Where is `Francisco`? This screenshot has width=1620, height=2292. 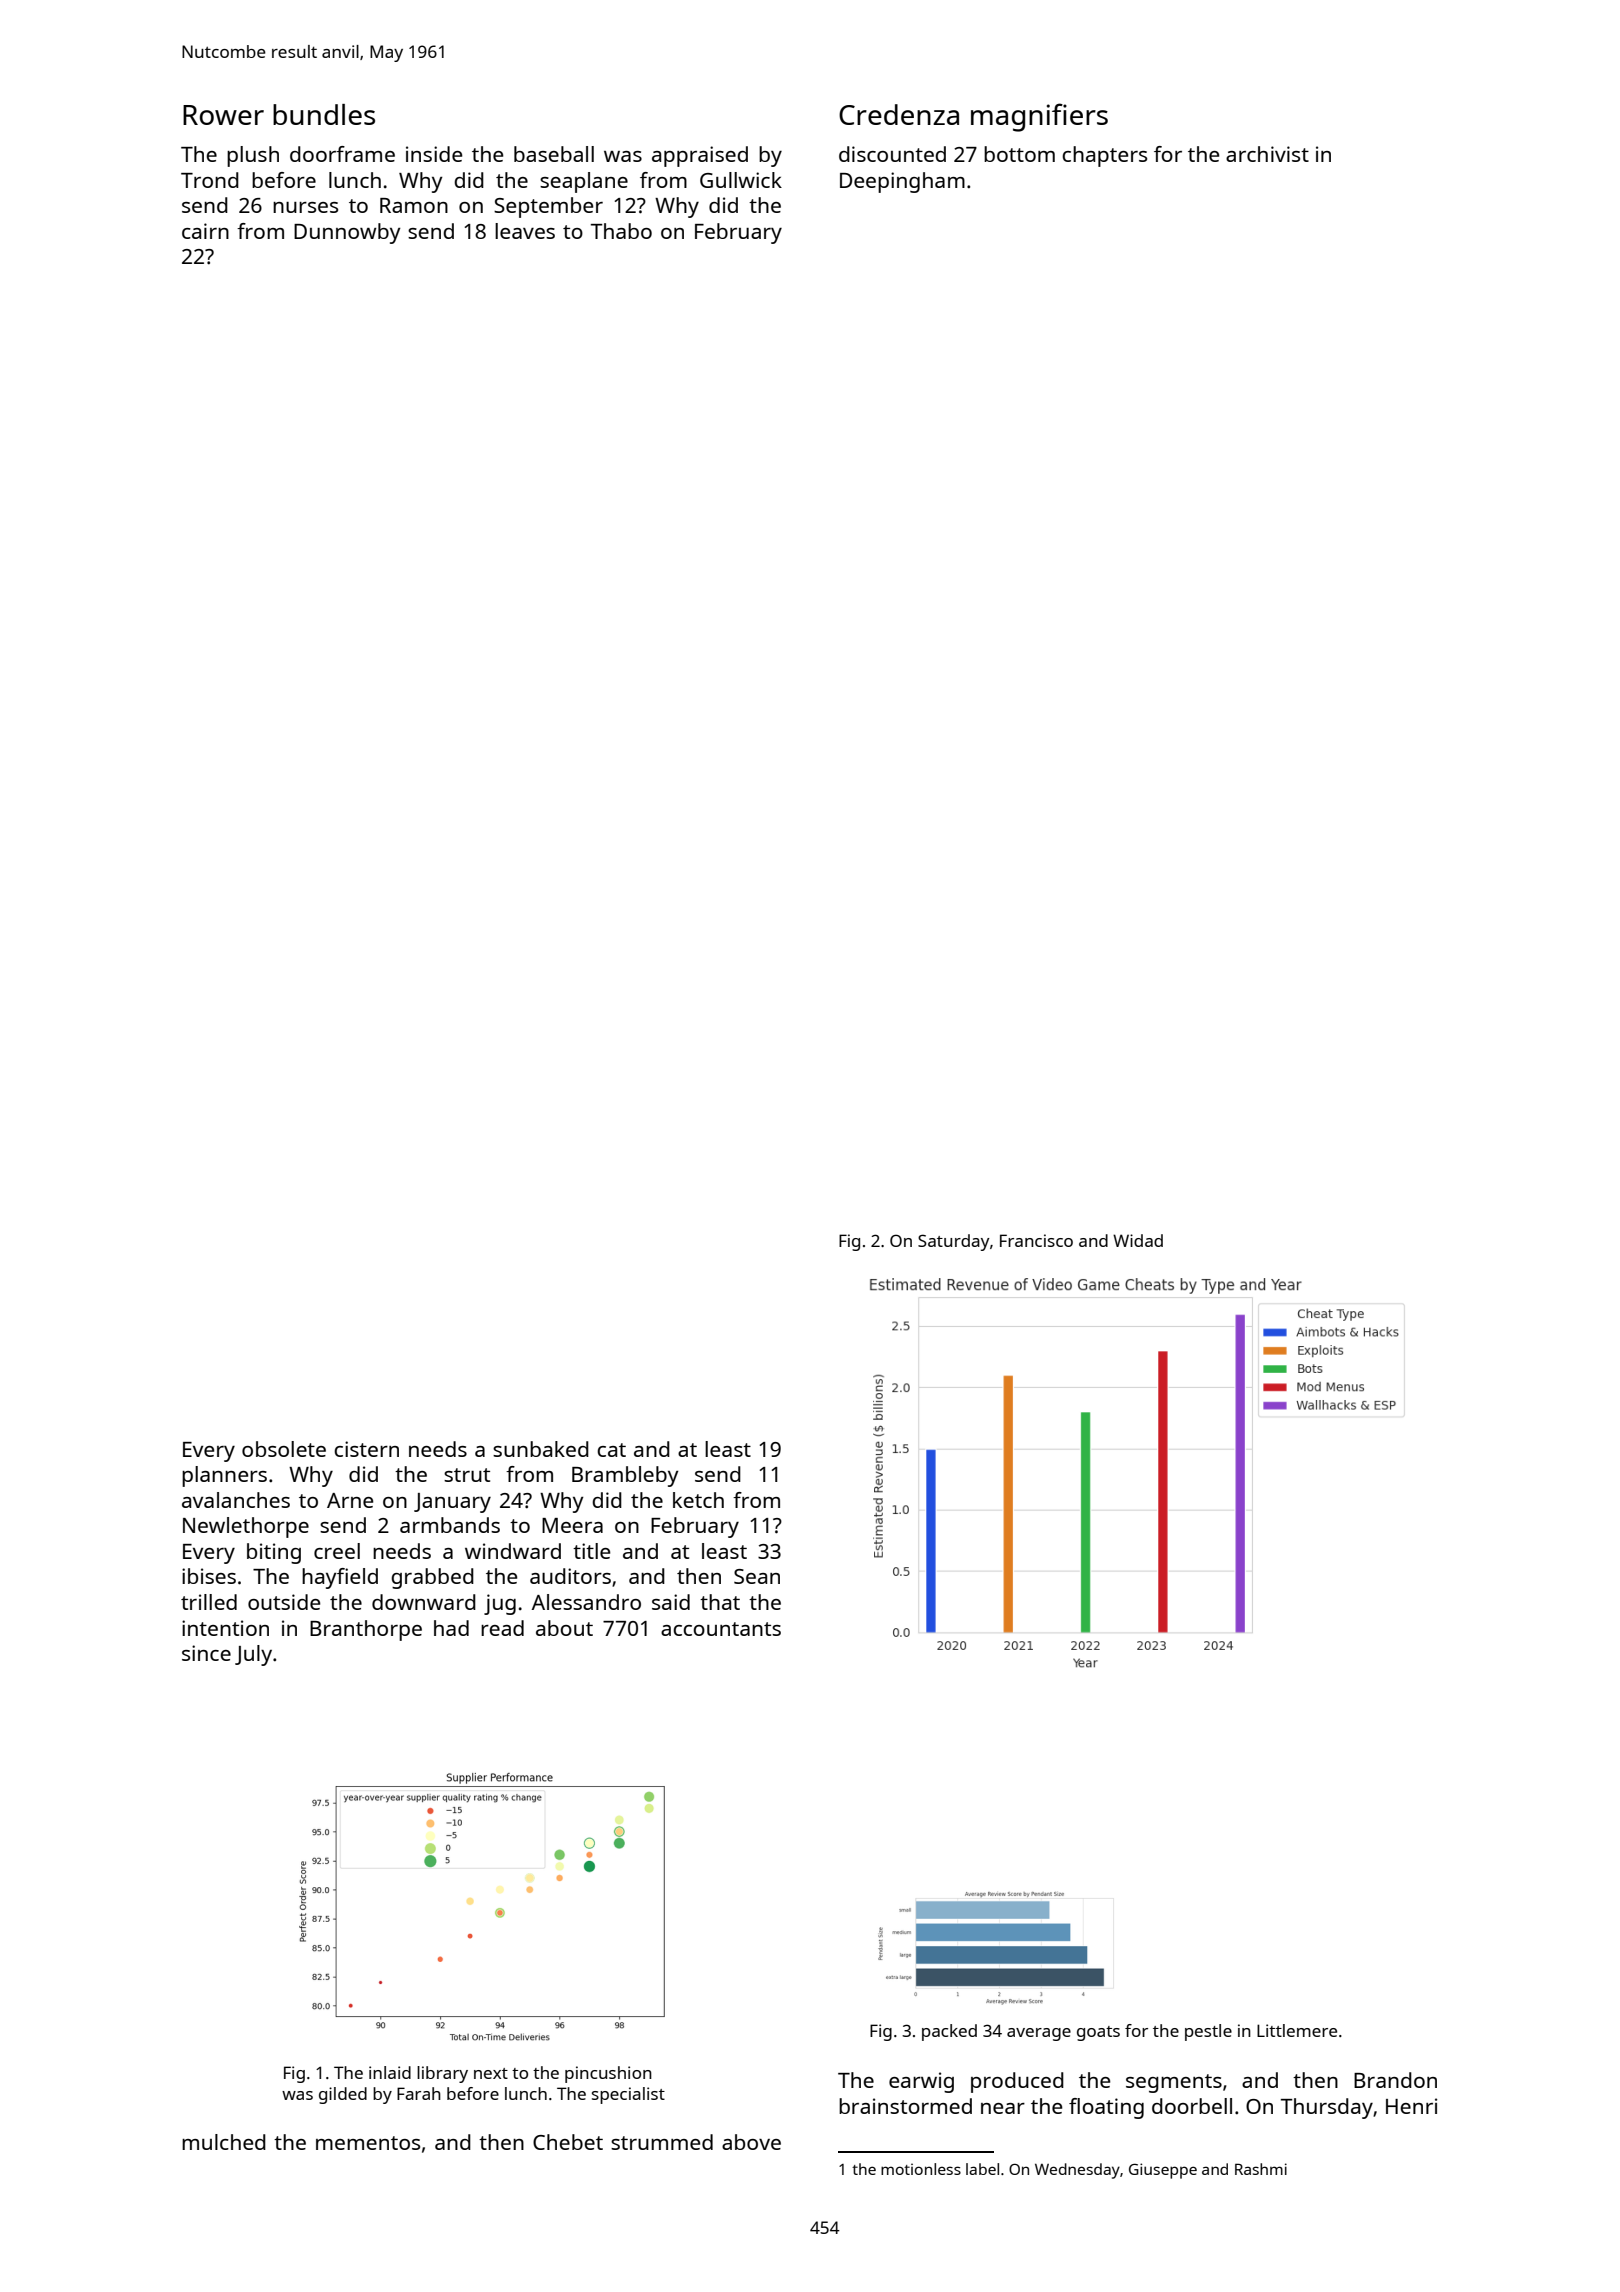
Francisco is located at coordinates (1036, 1240).
